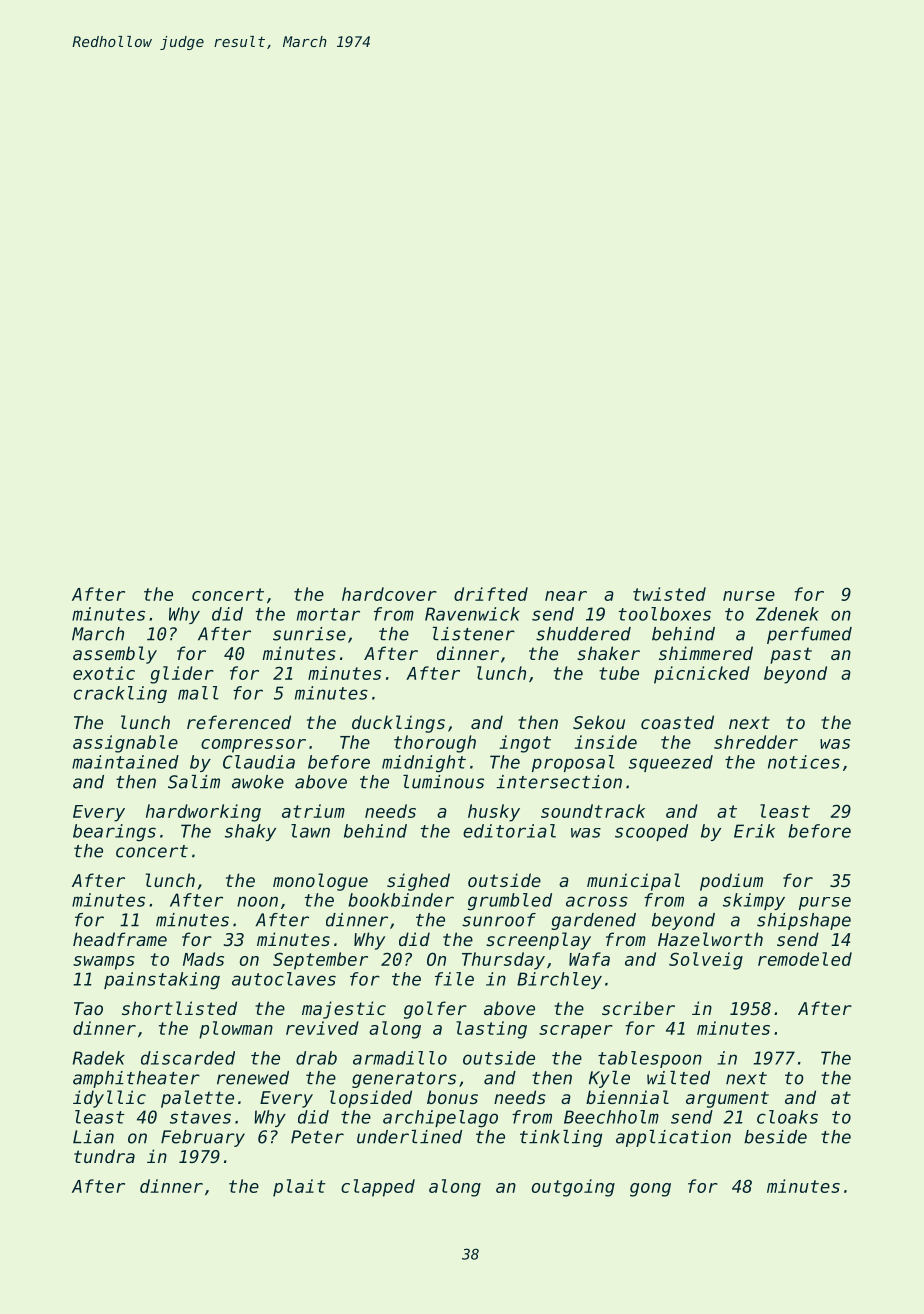 The width and height of the page is (924, 1314). Describe the element at coordinates (125, 762) in the page. I see `maintained` at that location.
